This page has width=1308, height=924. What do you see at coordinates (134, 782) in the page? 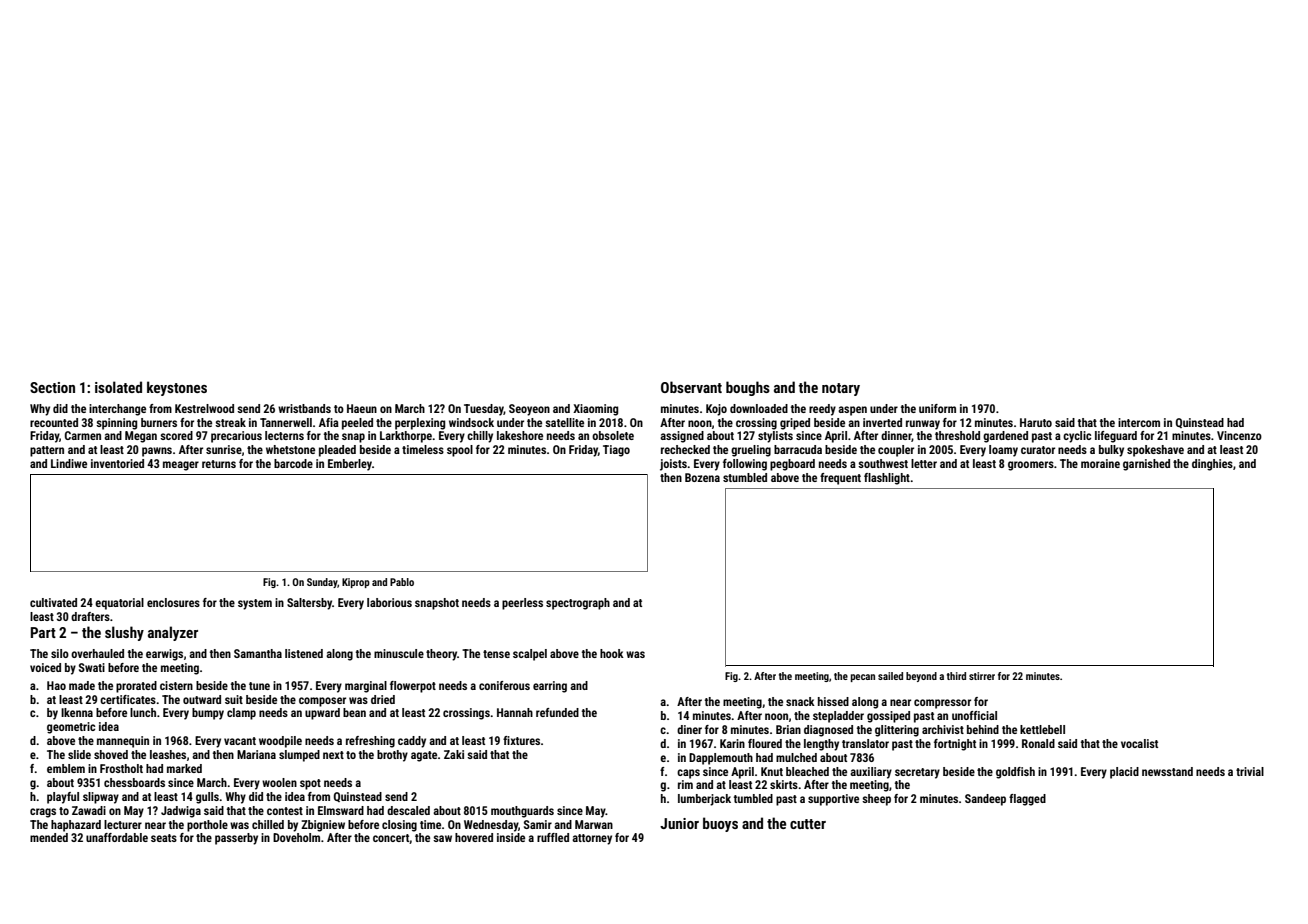
I see `chessboards` at bounding box center [134, 782].
